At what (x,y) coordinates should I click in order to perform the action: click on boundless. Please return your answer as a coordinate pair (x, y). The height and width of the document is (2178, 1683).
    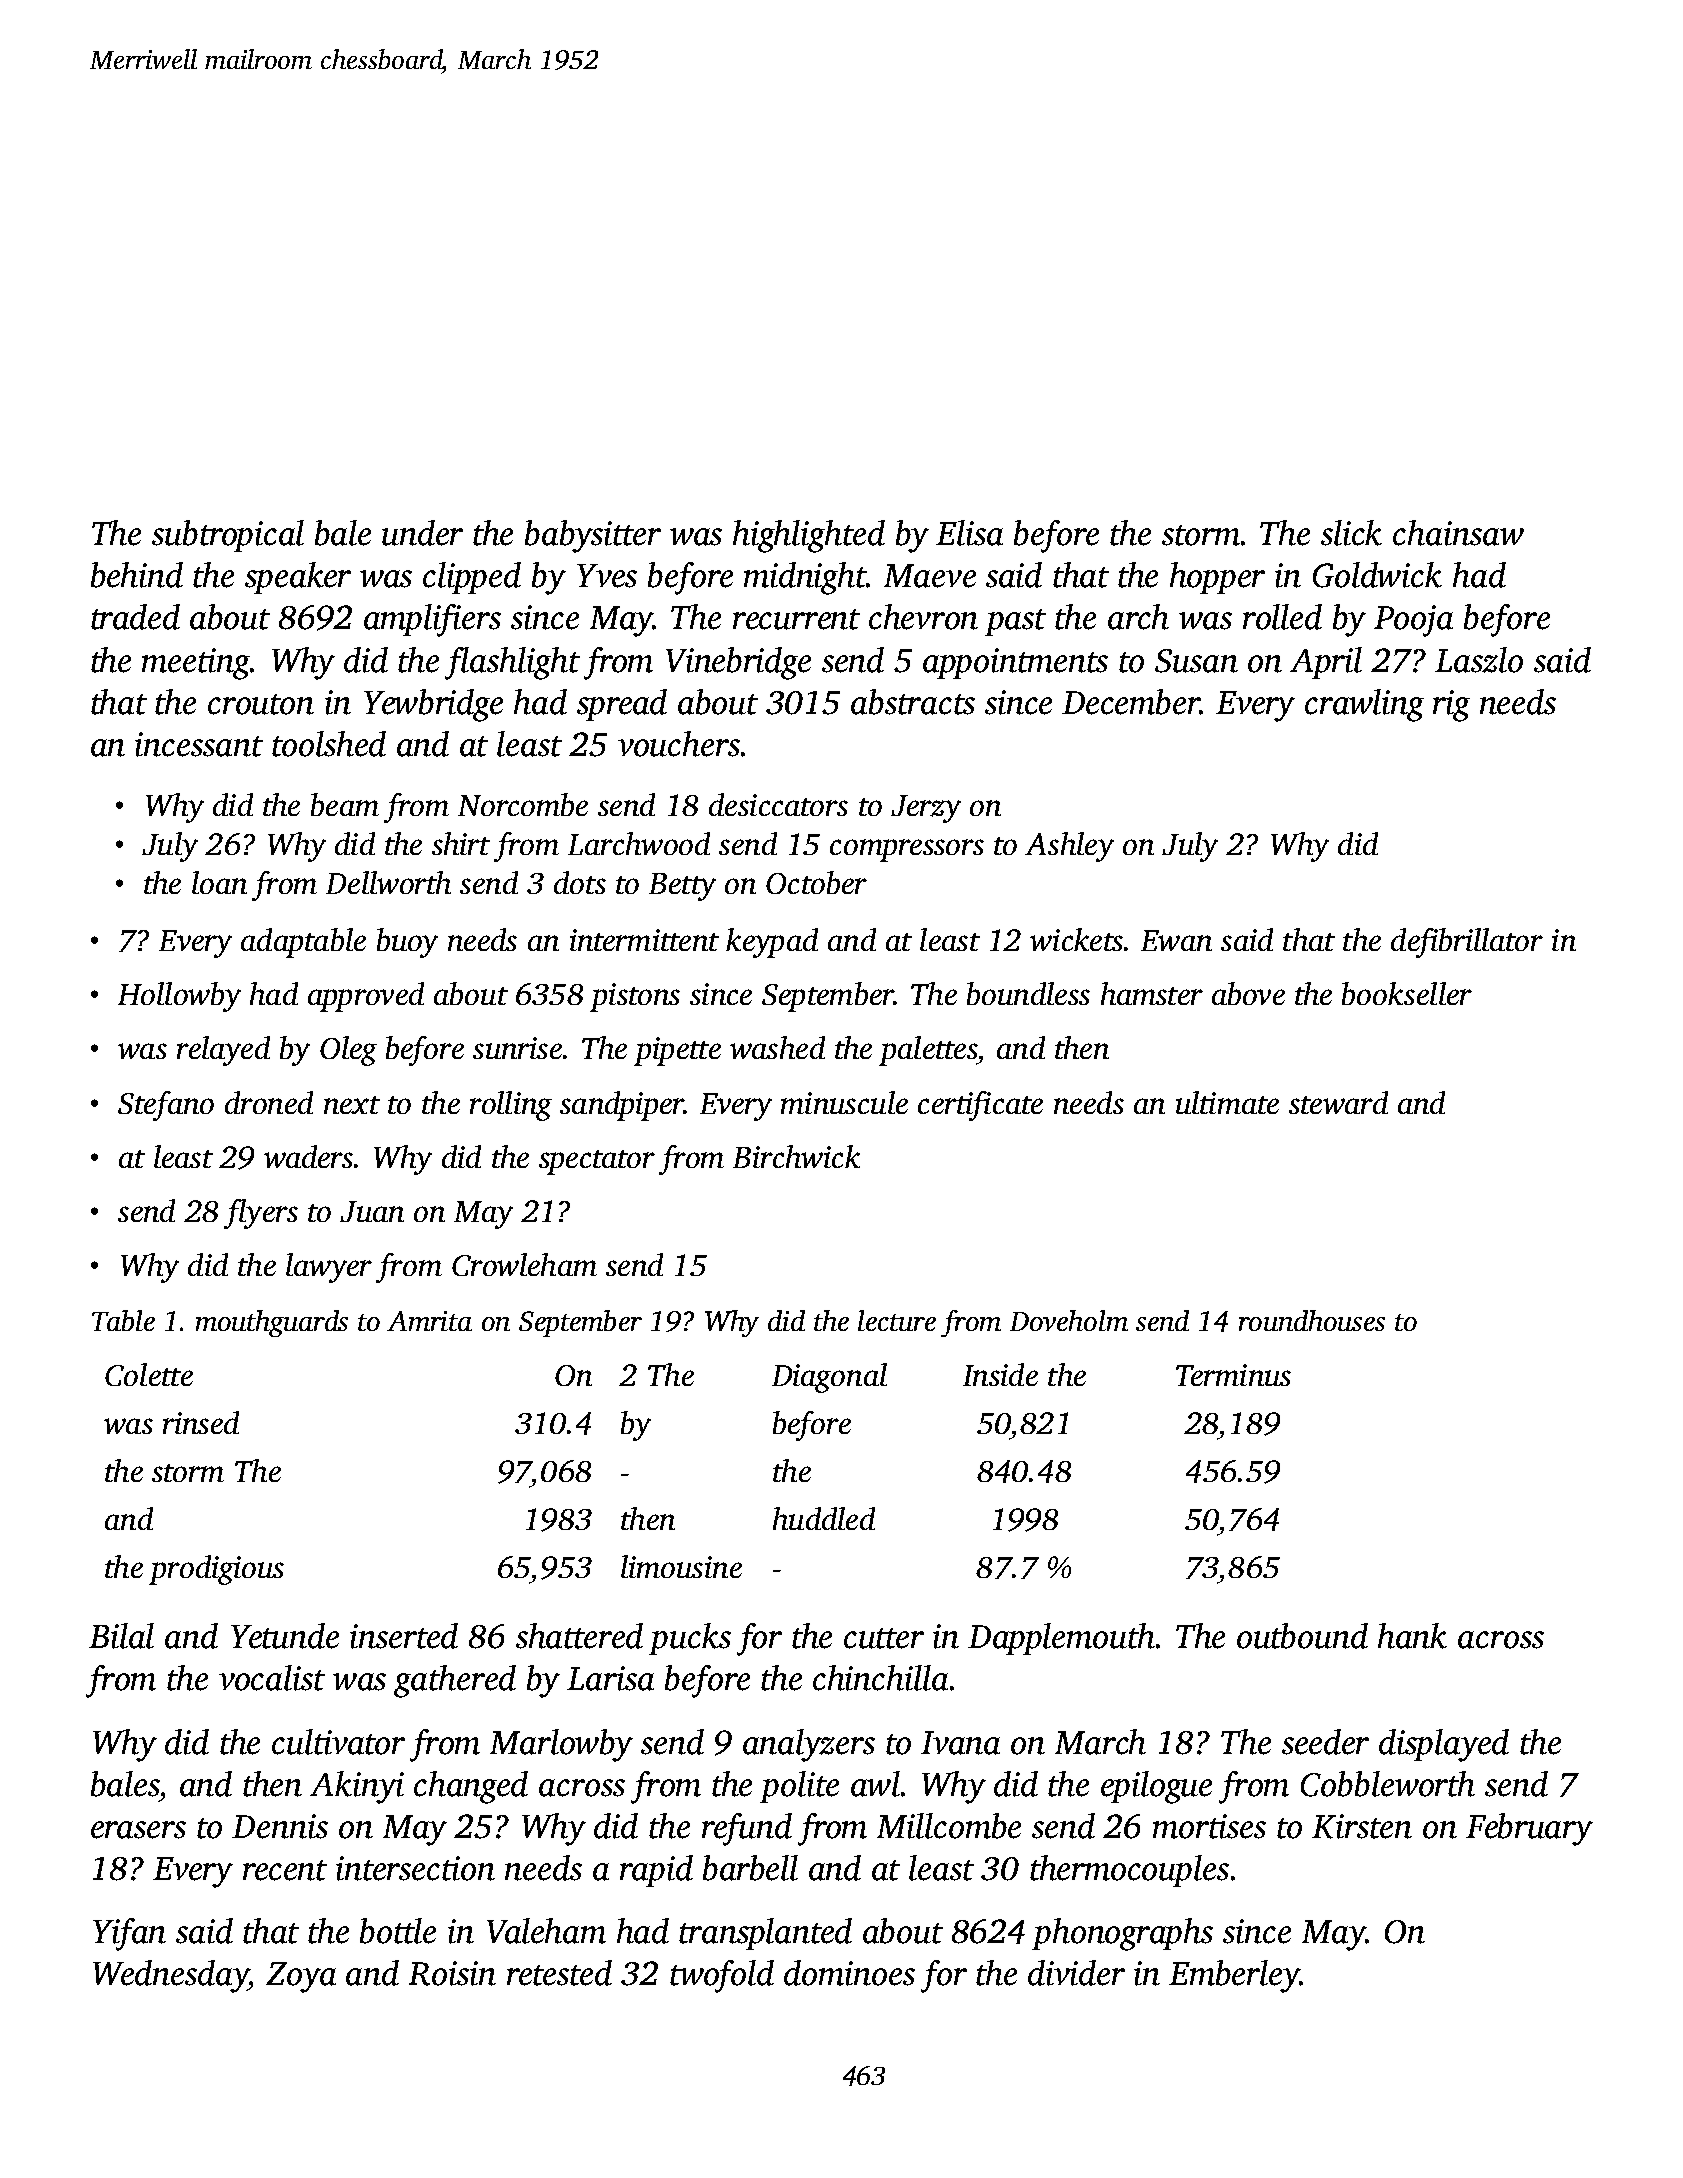
    Looking at the image, I should click on (1028, 993).
